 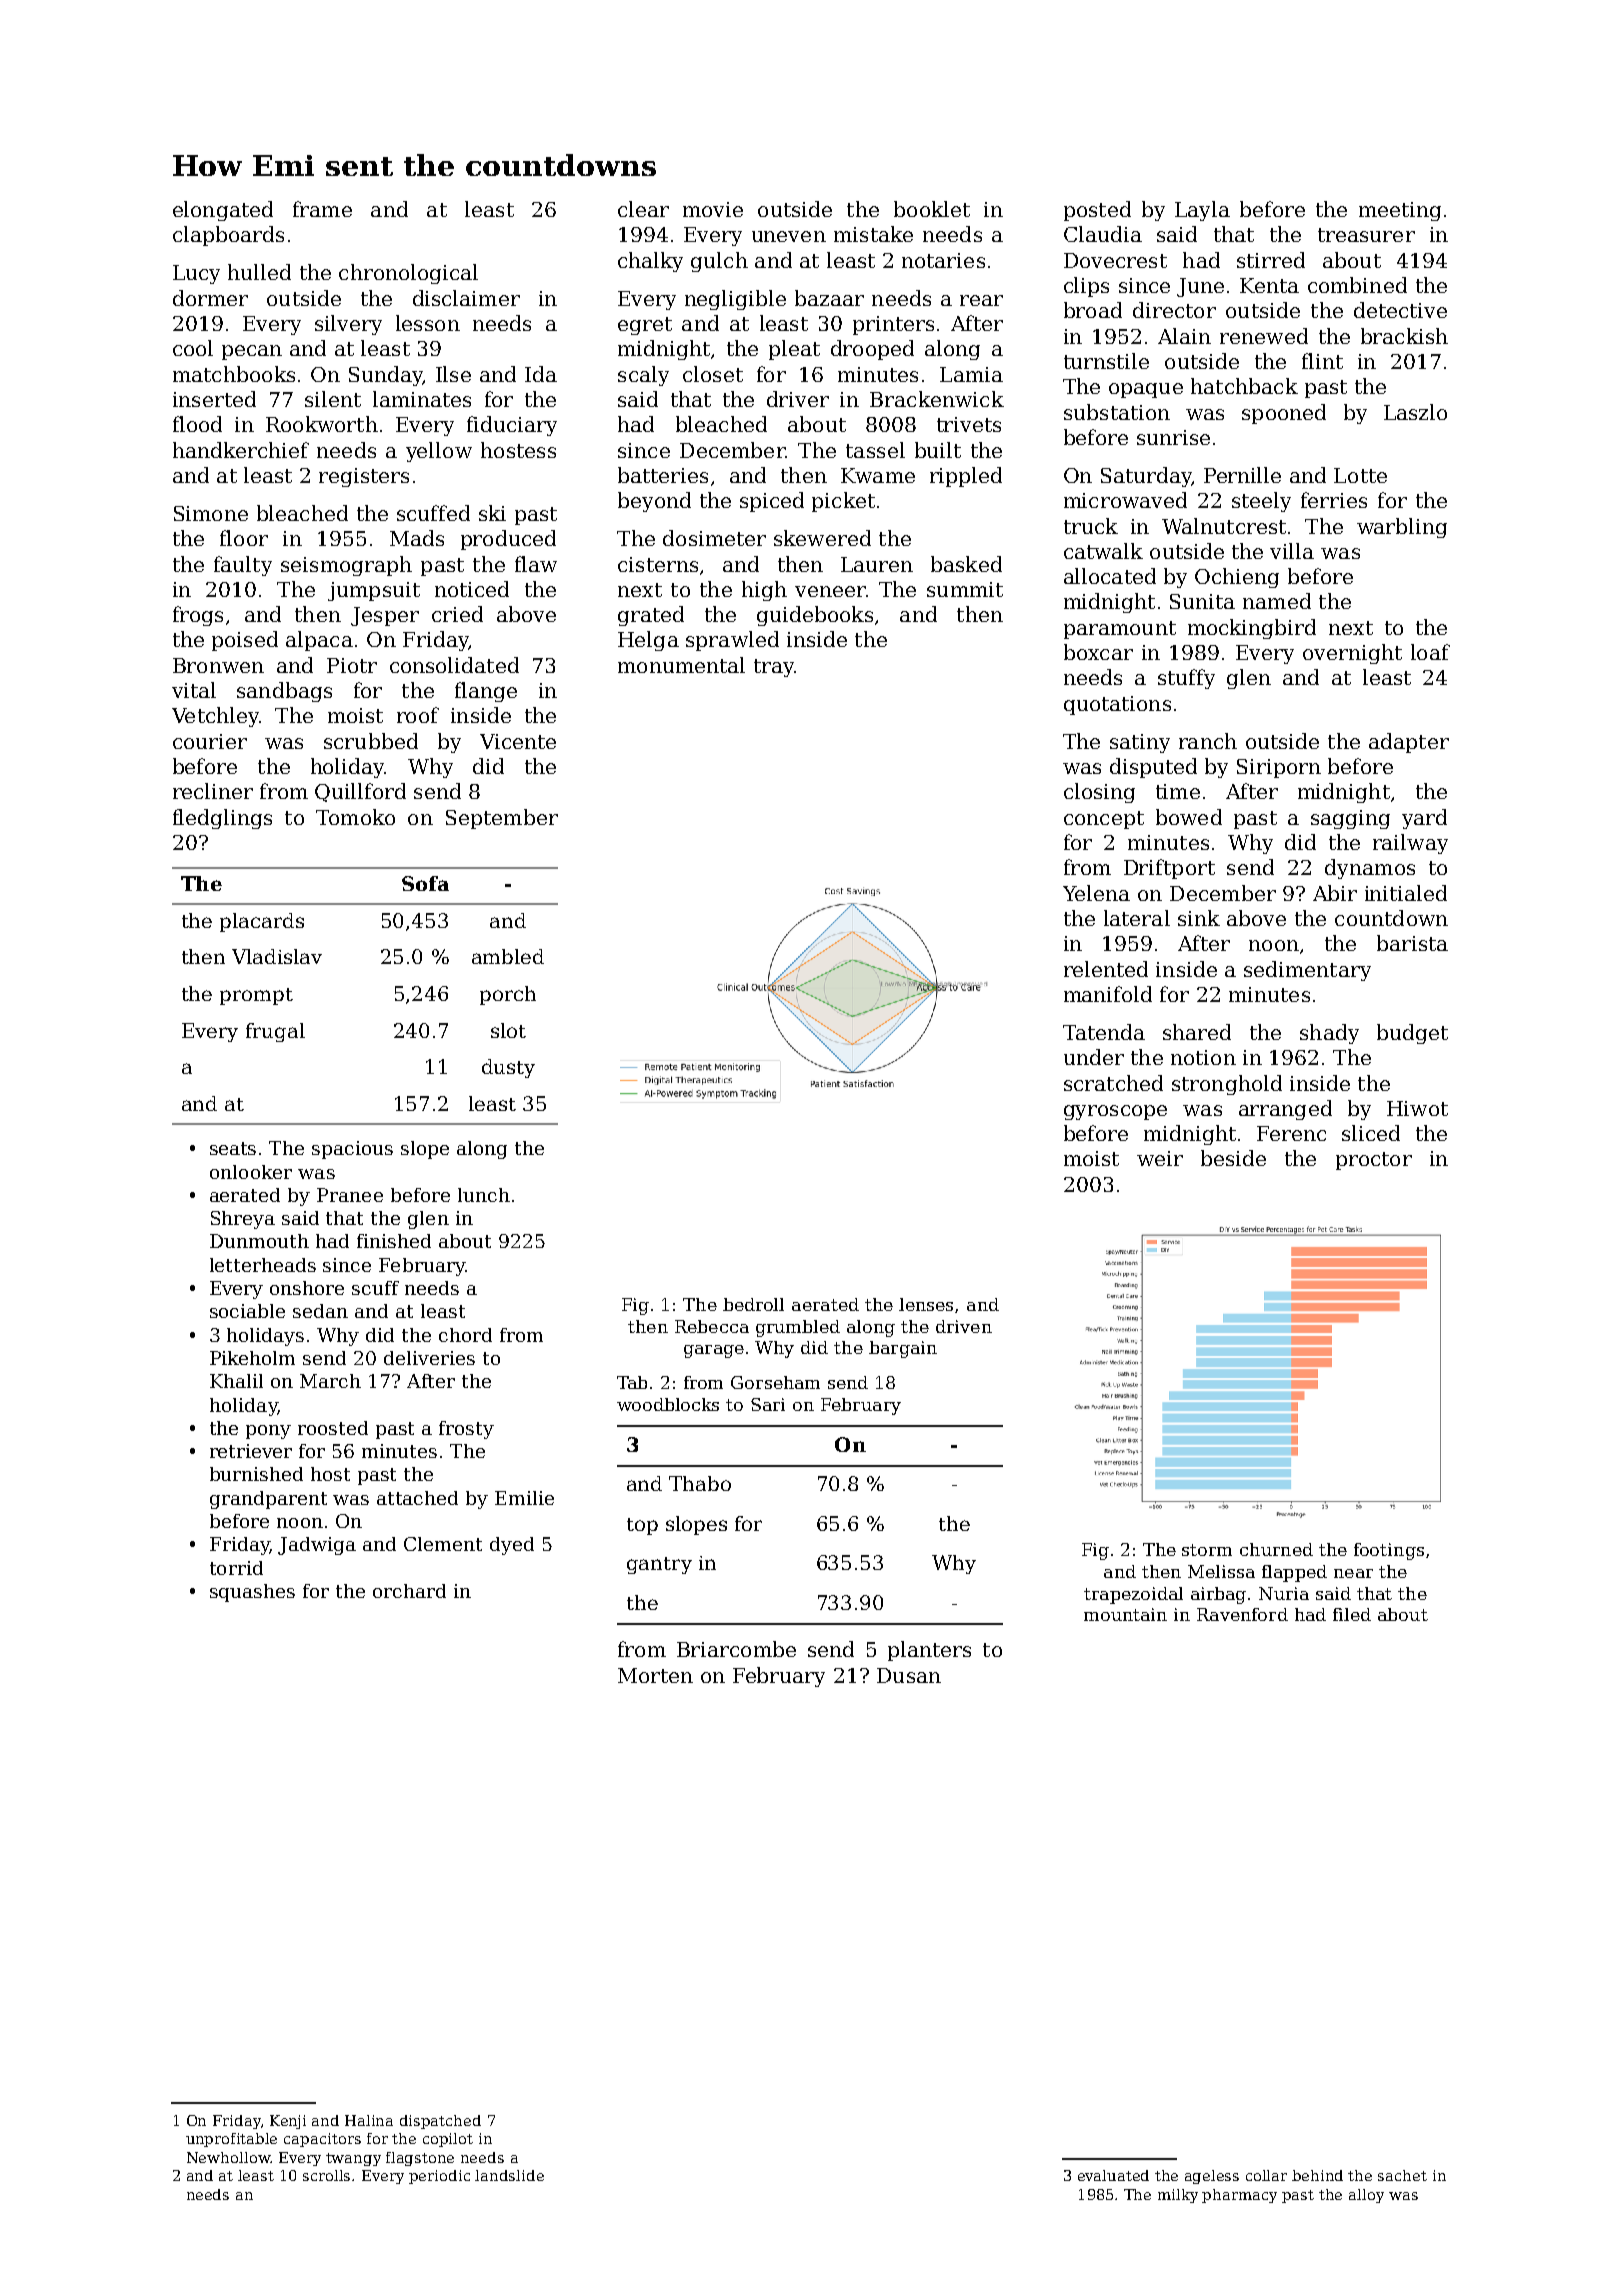 What do you see at coordinates (1406, 893) in the screenshot?
I see `initialed` at bounding box center [1406, 893].
